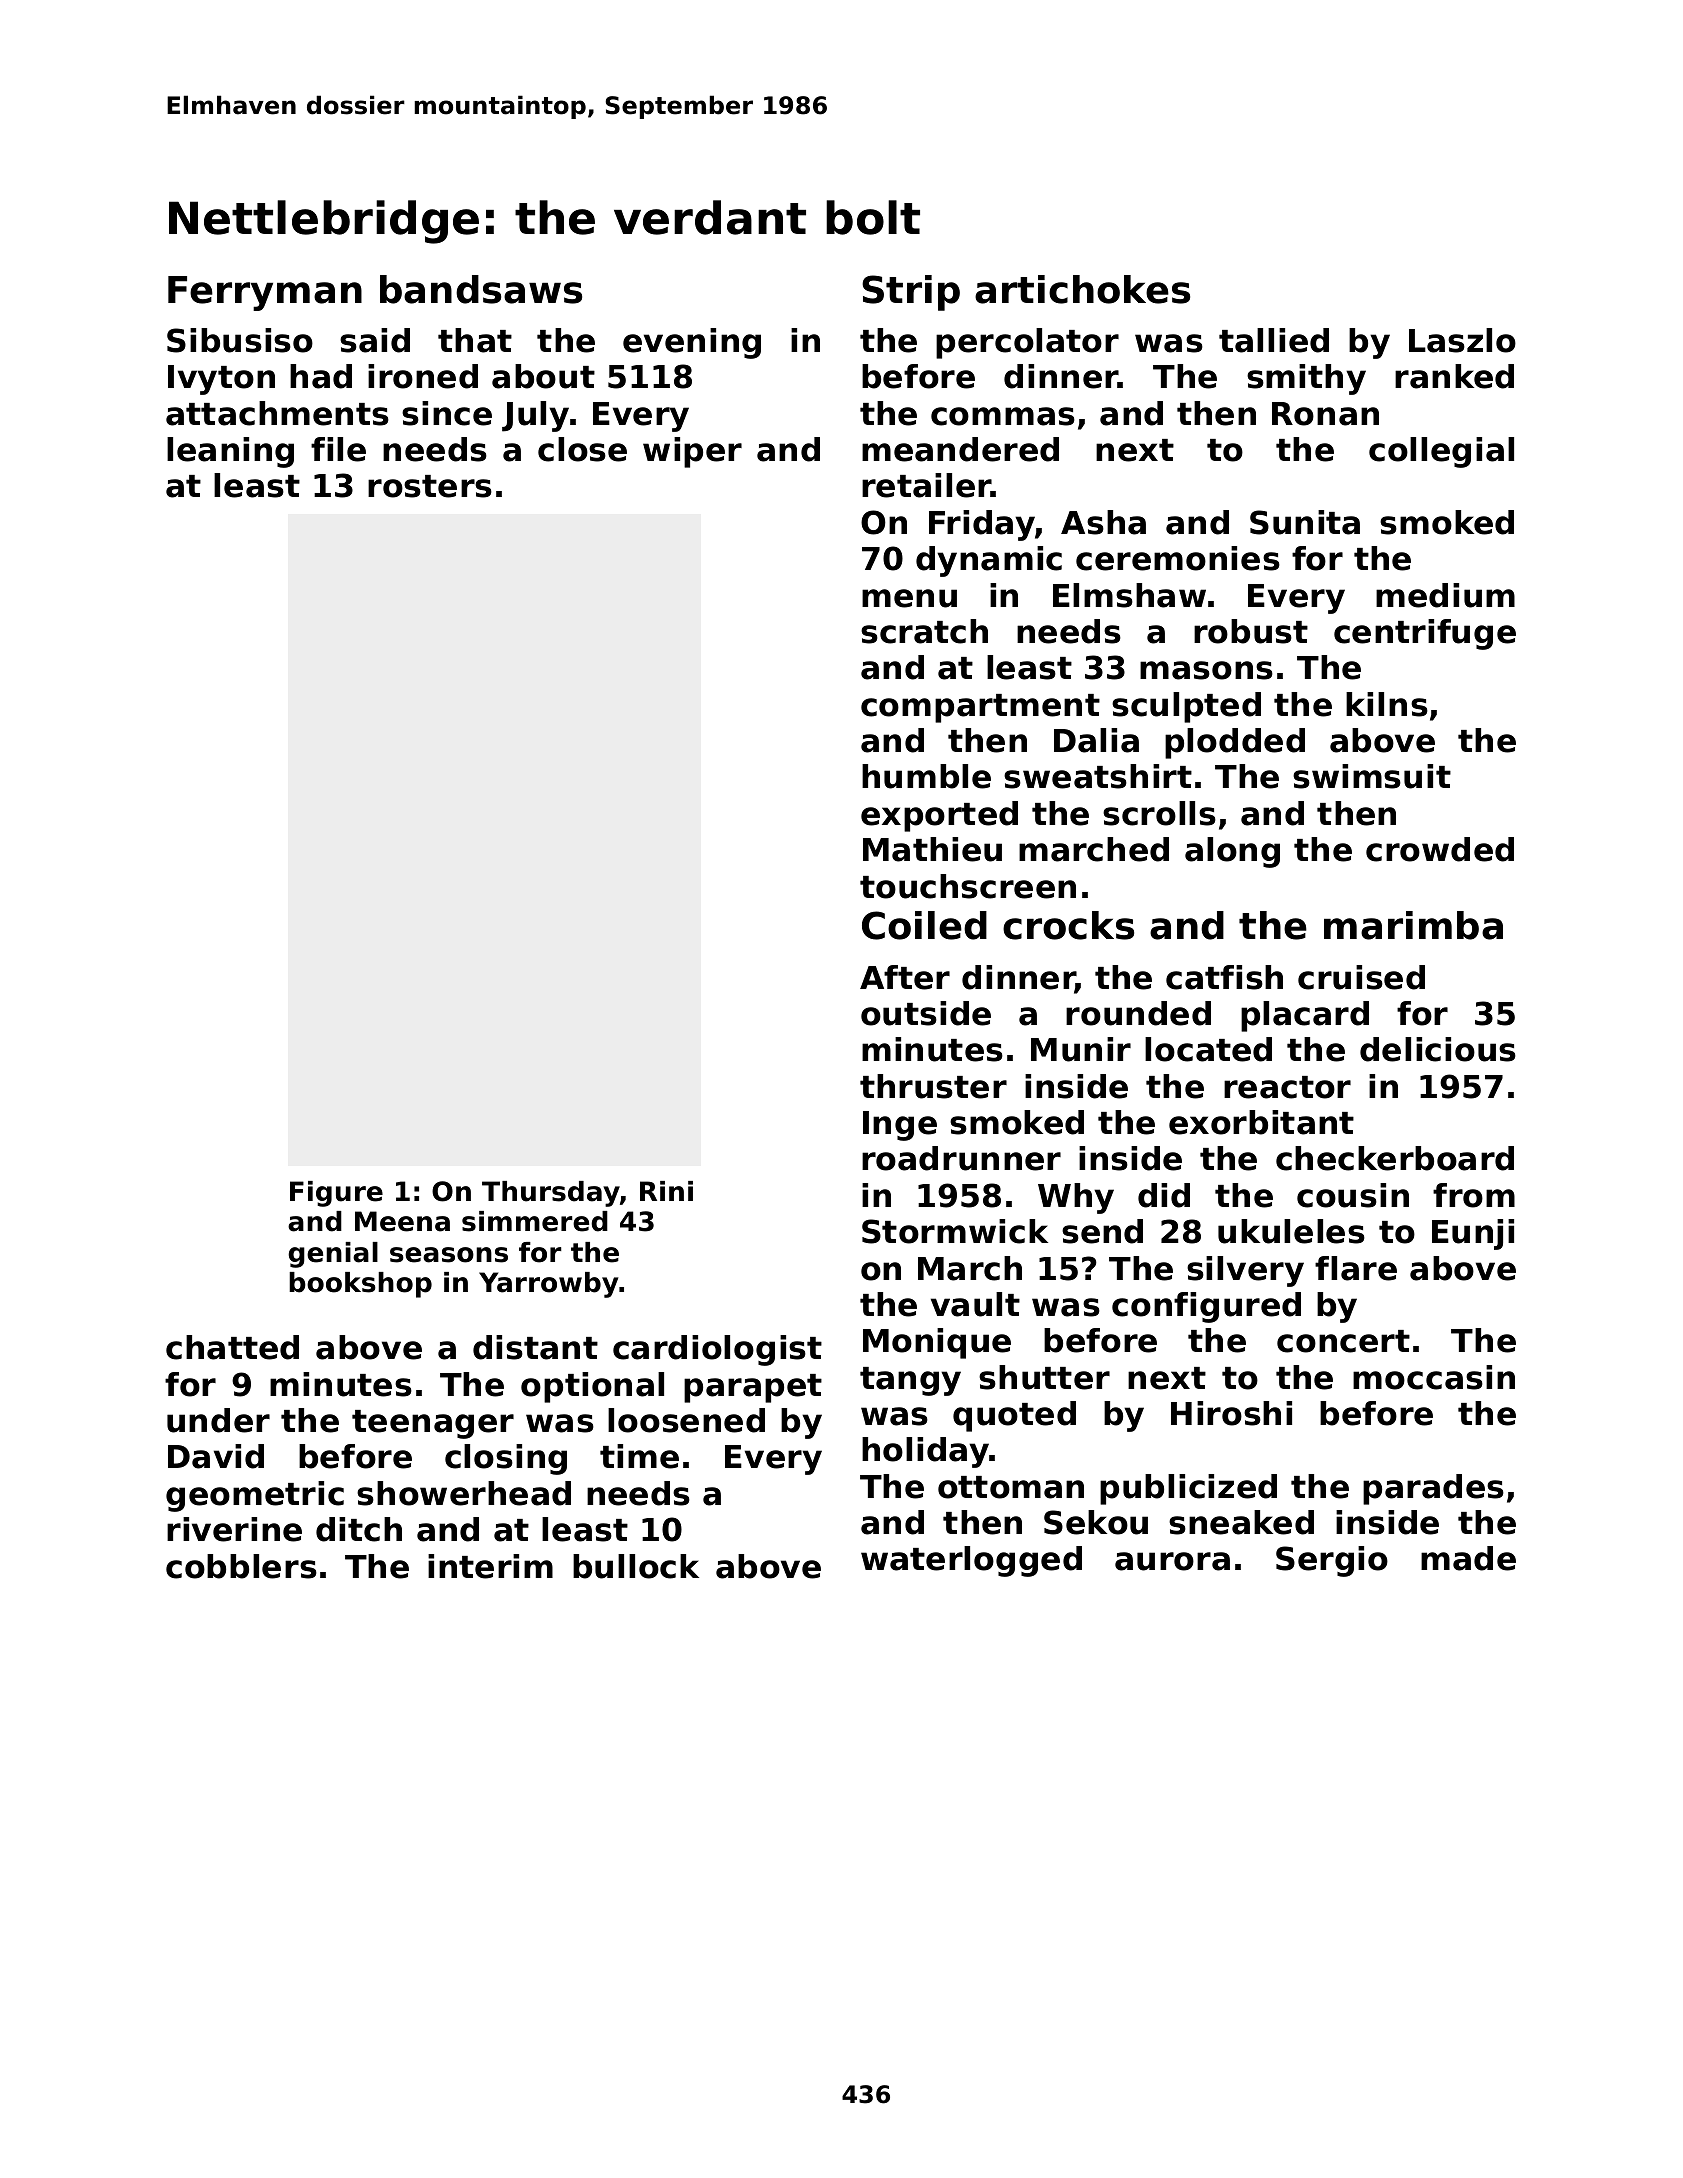  What do you see at coordinates (911, 293) in the screenshot?
I see `Strip` at bounding box center [911, 293].
